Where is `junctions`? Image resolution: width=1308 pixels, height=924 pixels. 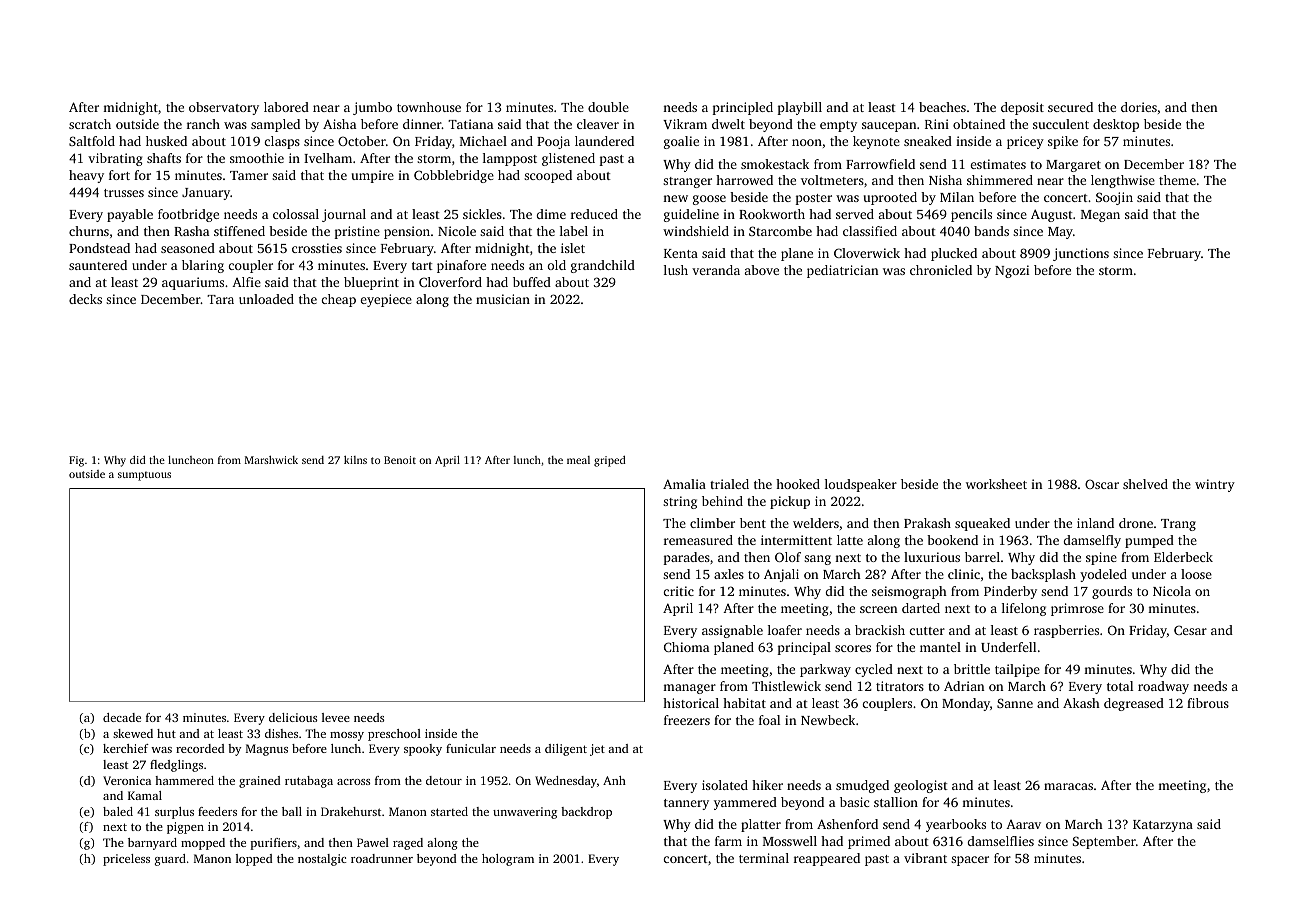 junctions is located at coordinates (1081, 254).
